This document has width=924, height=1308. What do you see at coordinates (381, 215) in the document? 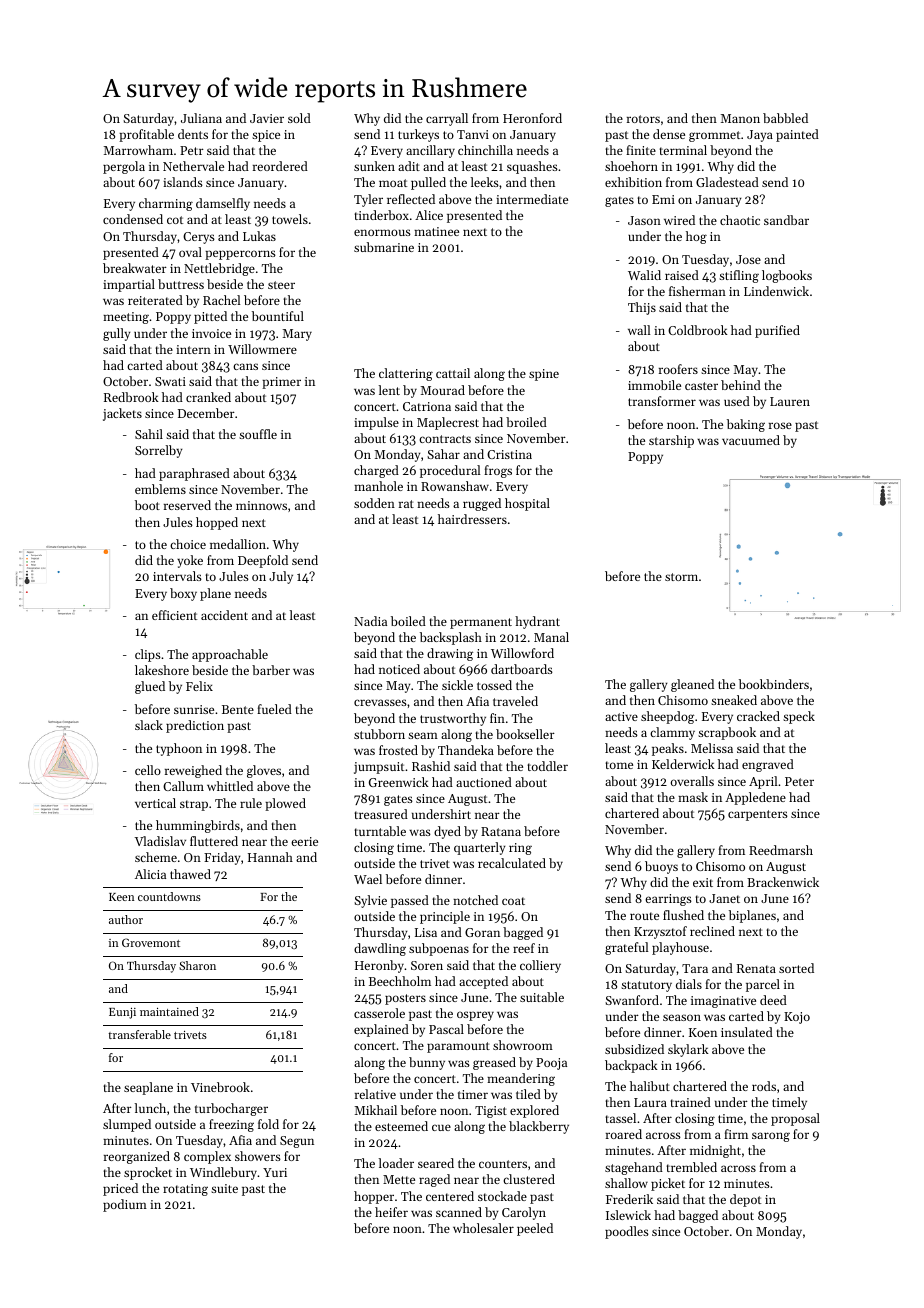
I see `tinderbox` at bounding box center [381, 215].
